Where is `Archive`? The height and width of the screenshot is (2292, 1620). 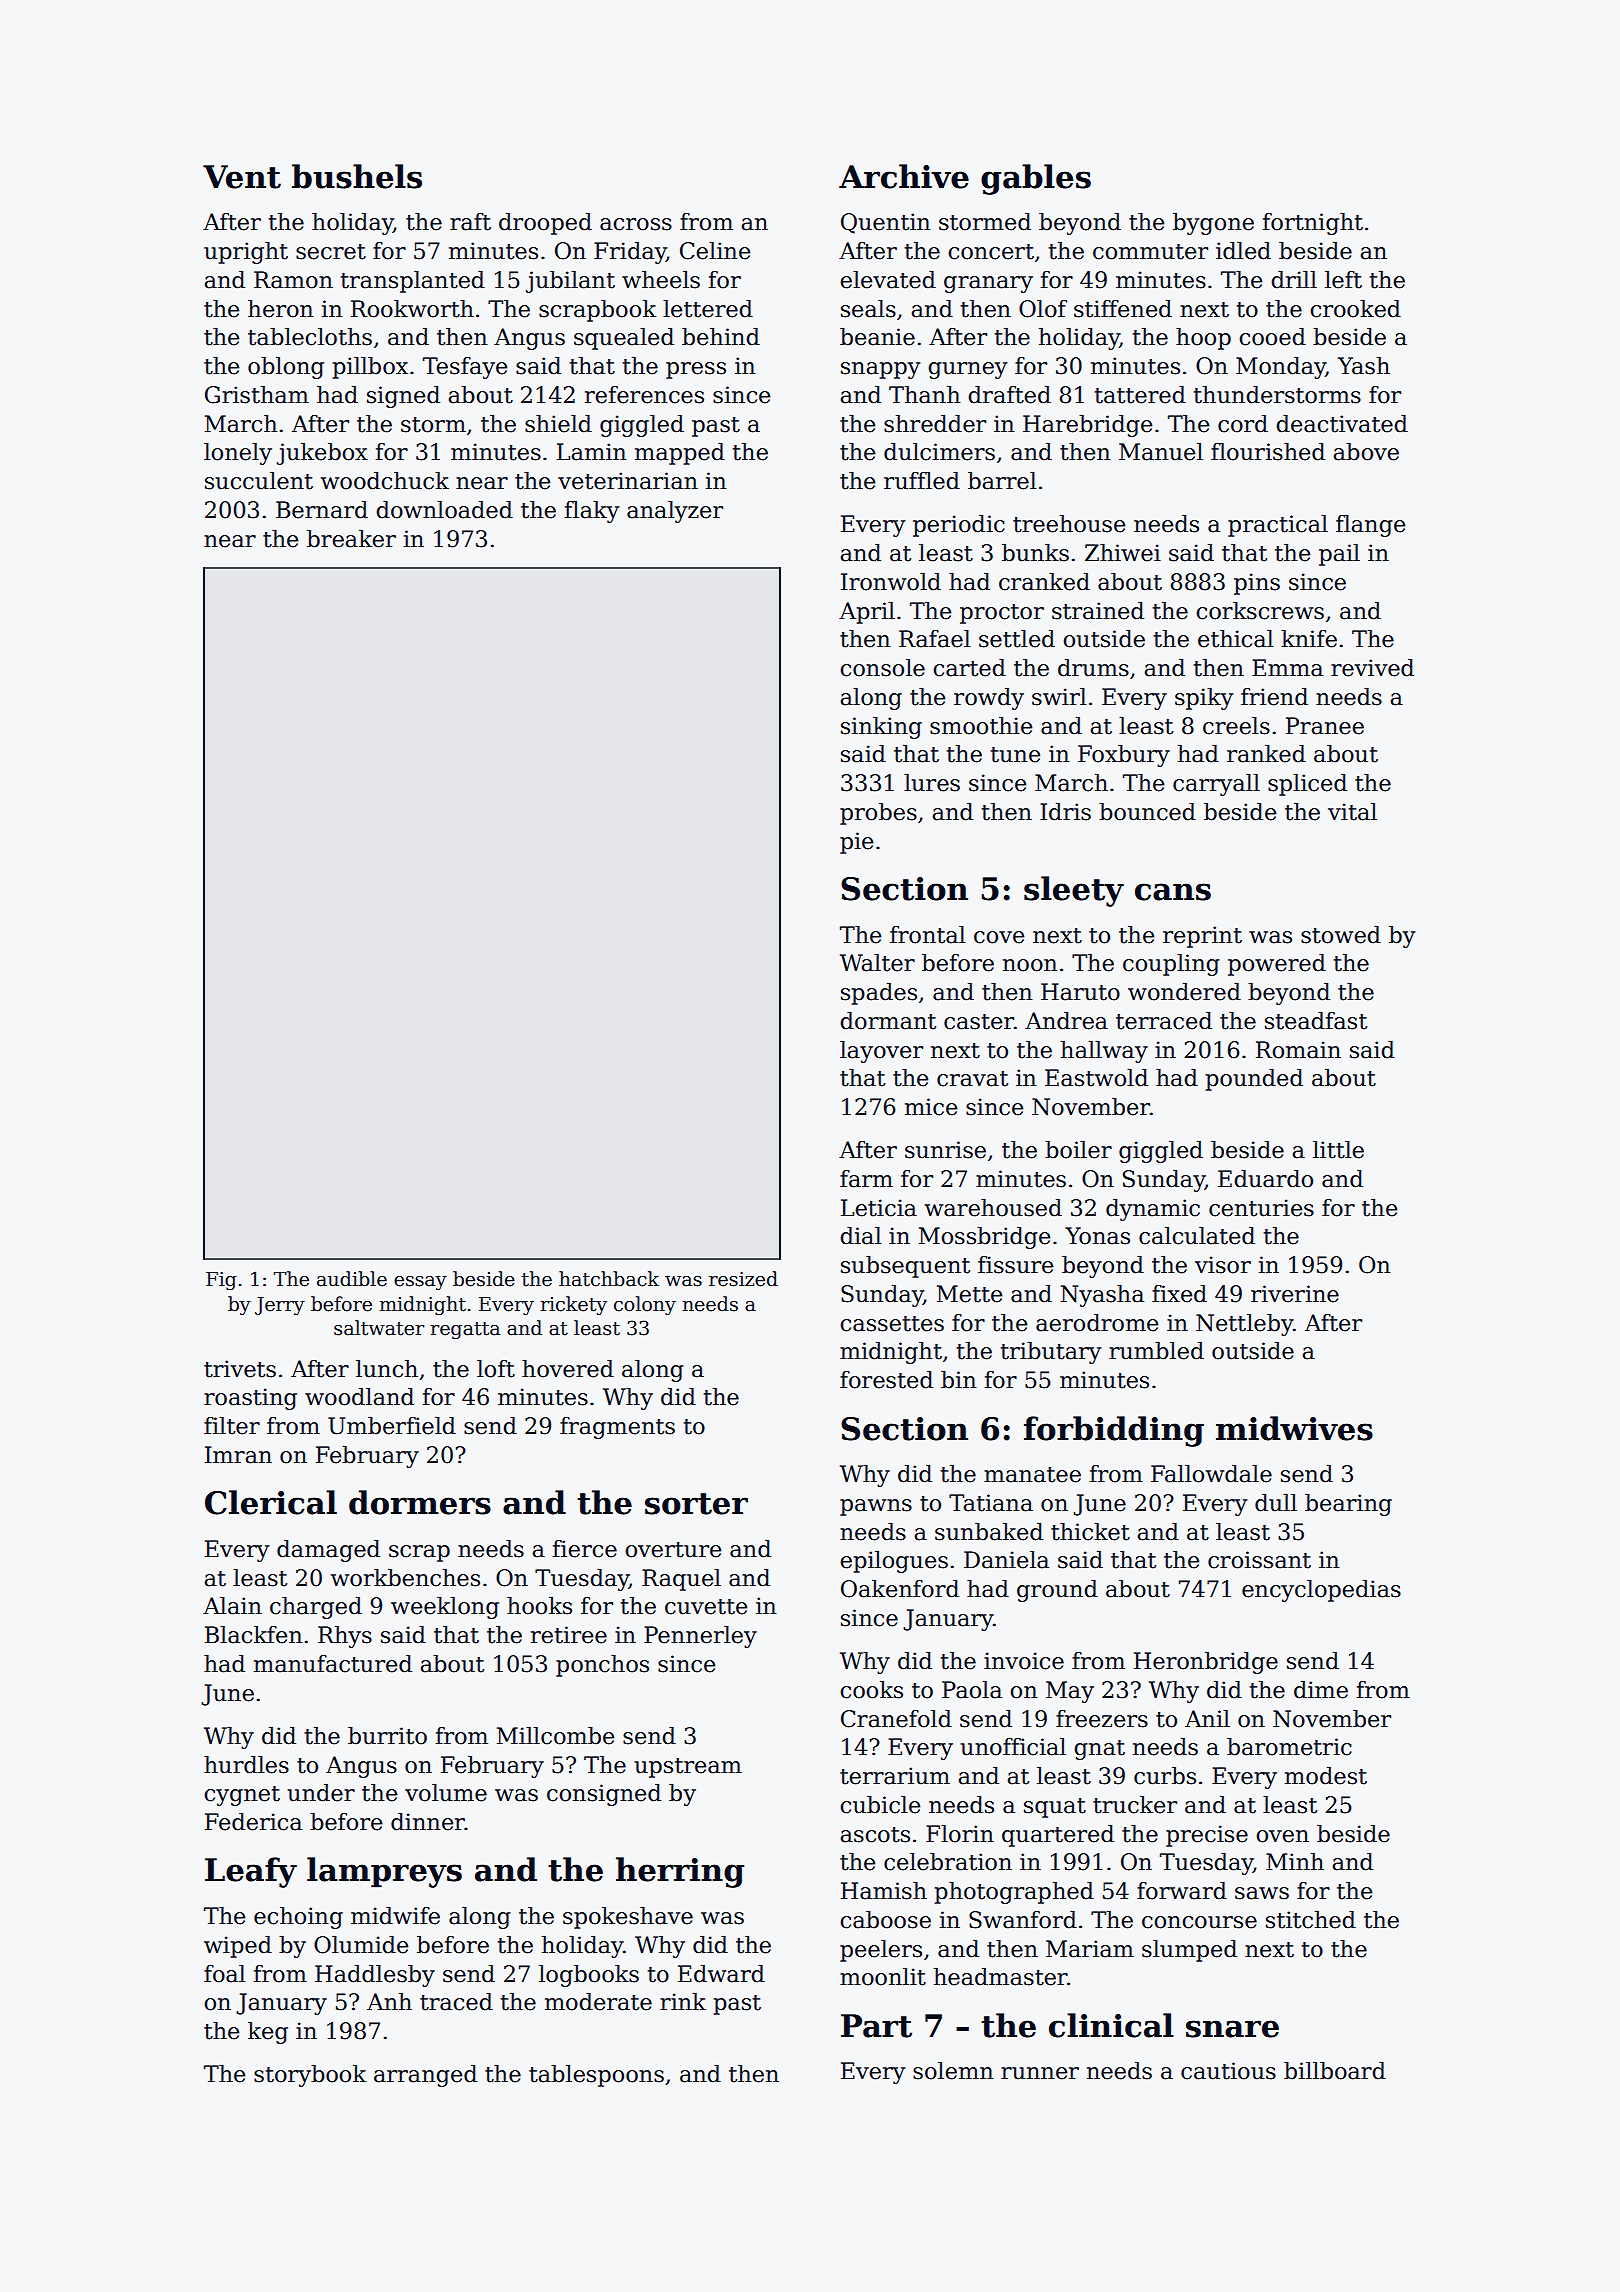
Archive is located at coordinates (904, 176).
